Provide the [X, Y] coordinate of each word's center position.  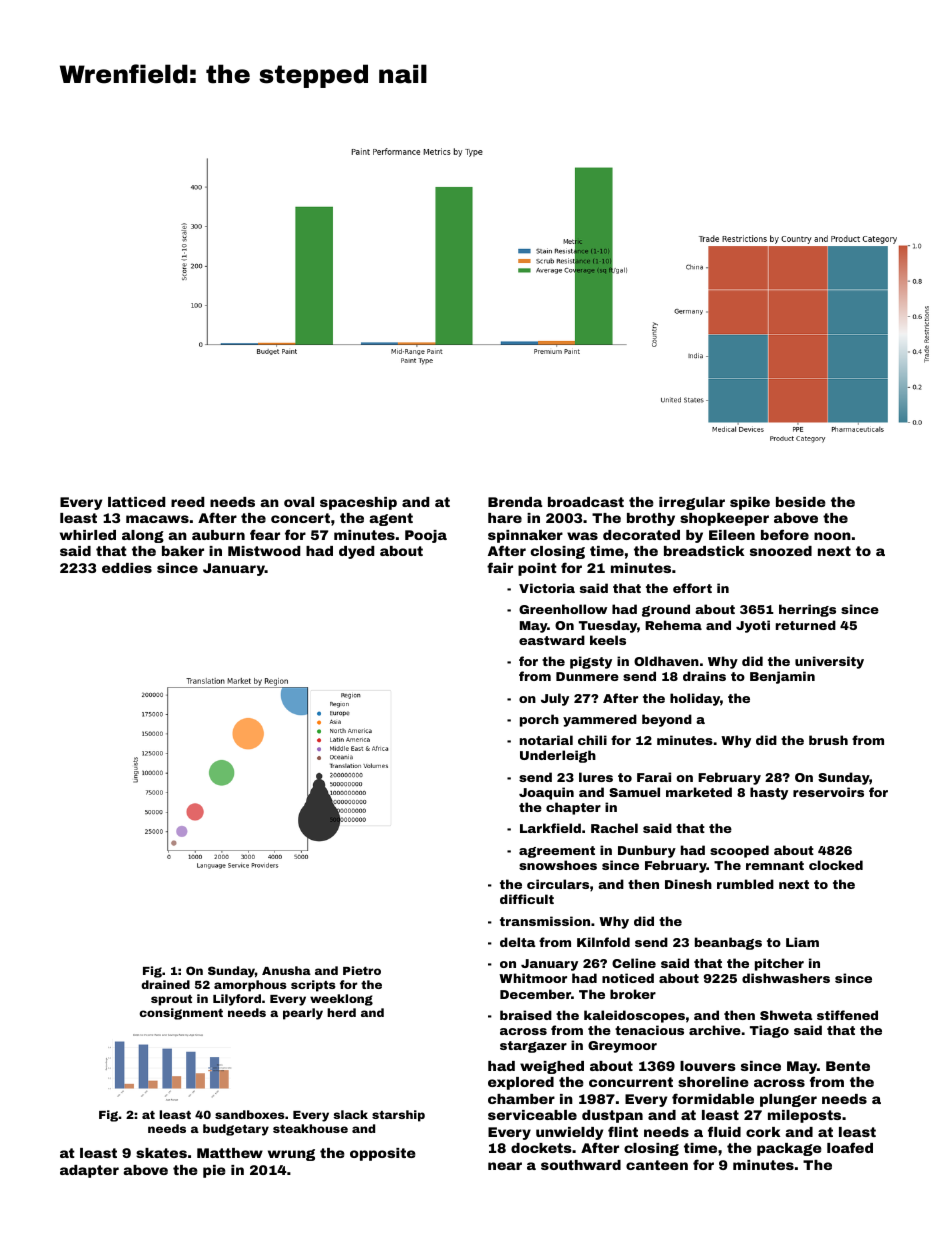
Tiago [769, 1031]
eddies [127, 568]
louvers [708, 1066]
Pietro [362, 970]
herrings [807, 610]
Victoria [547, 588]
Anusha [286, 970]
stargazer [533, 1047]
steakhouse [310, 1128]
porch [539, 720]
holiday [695, 699]
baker [183, 551]
